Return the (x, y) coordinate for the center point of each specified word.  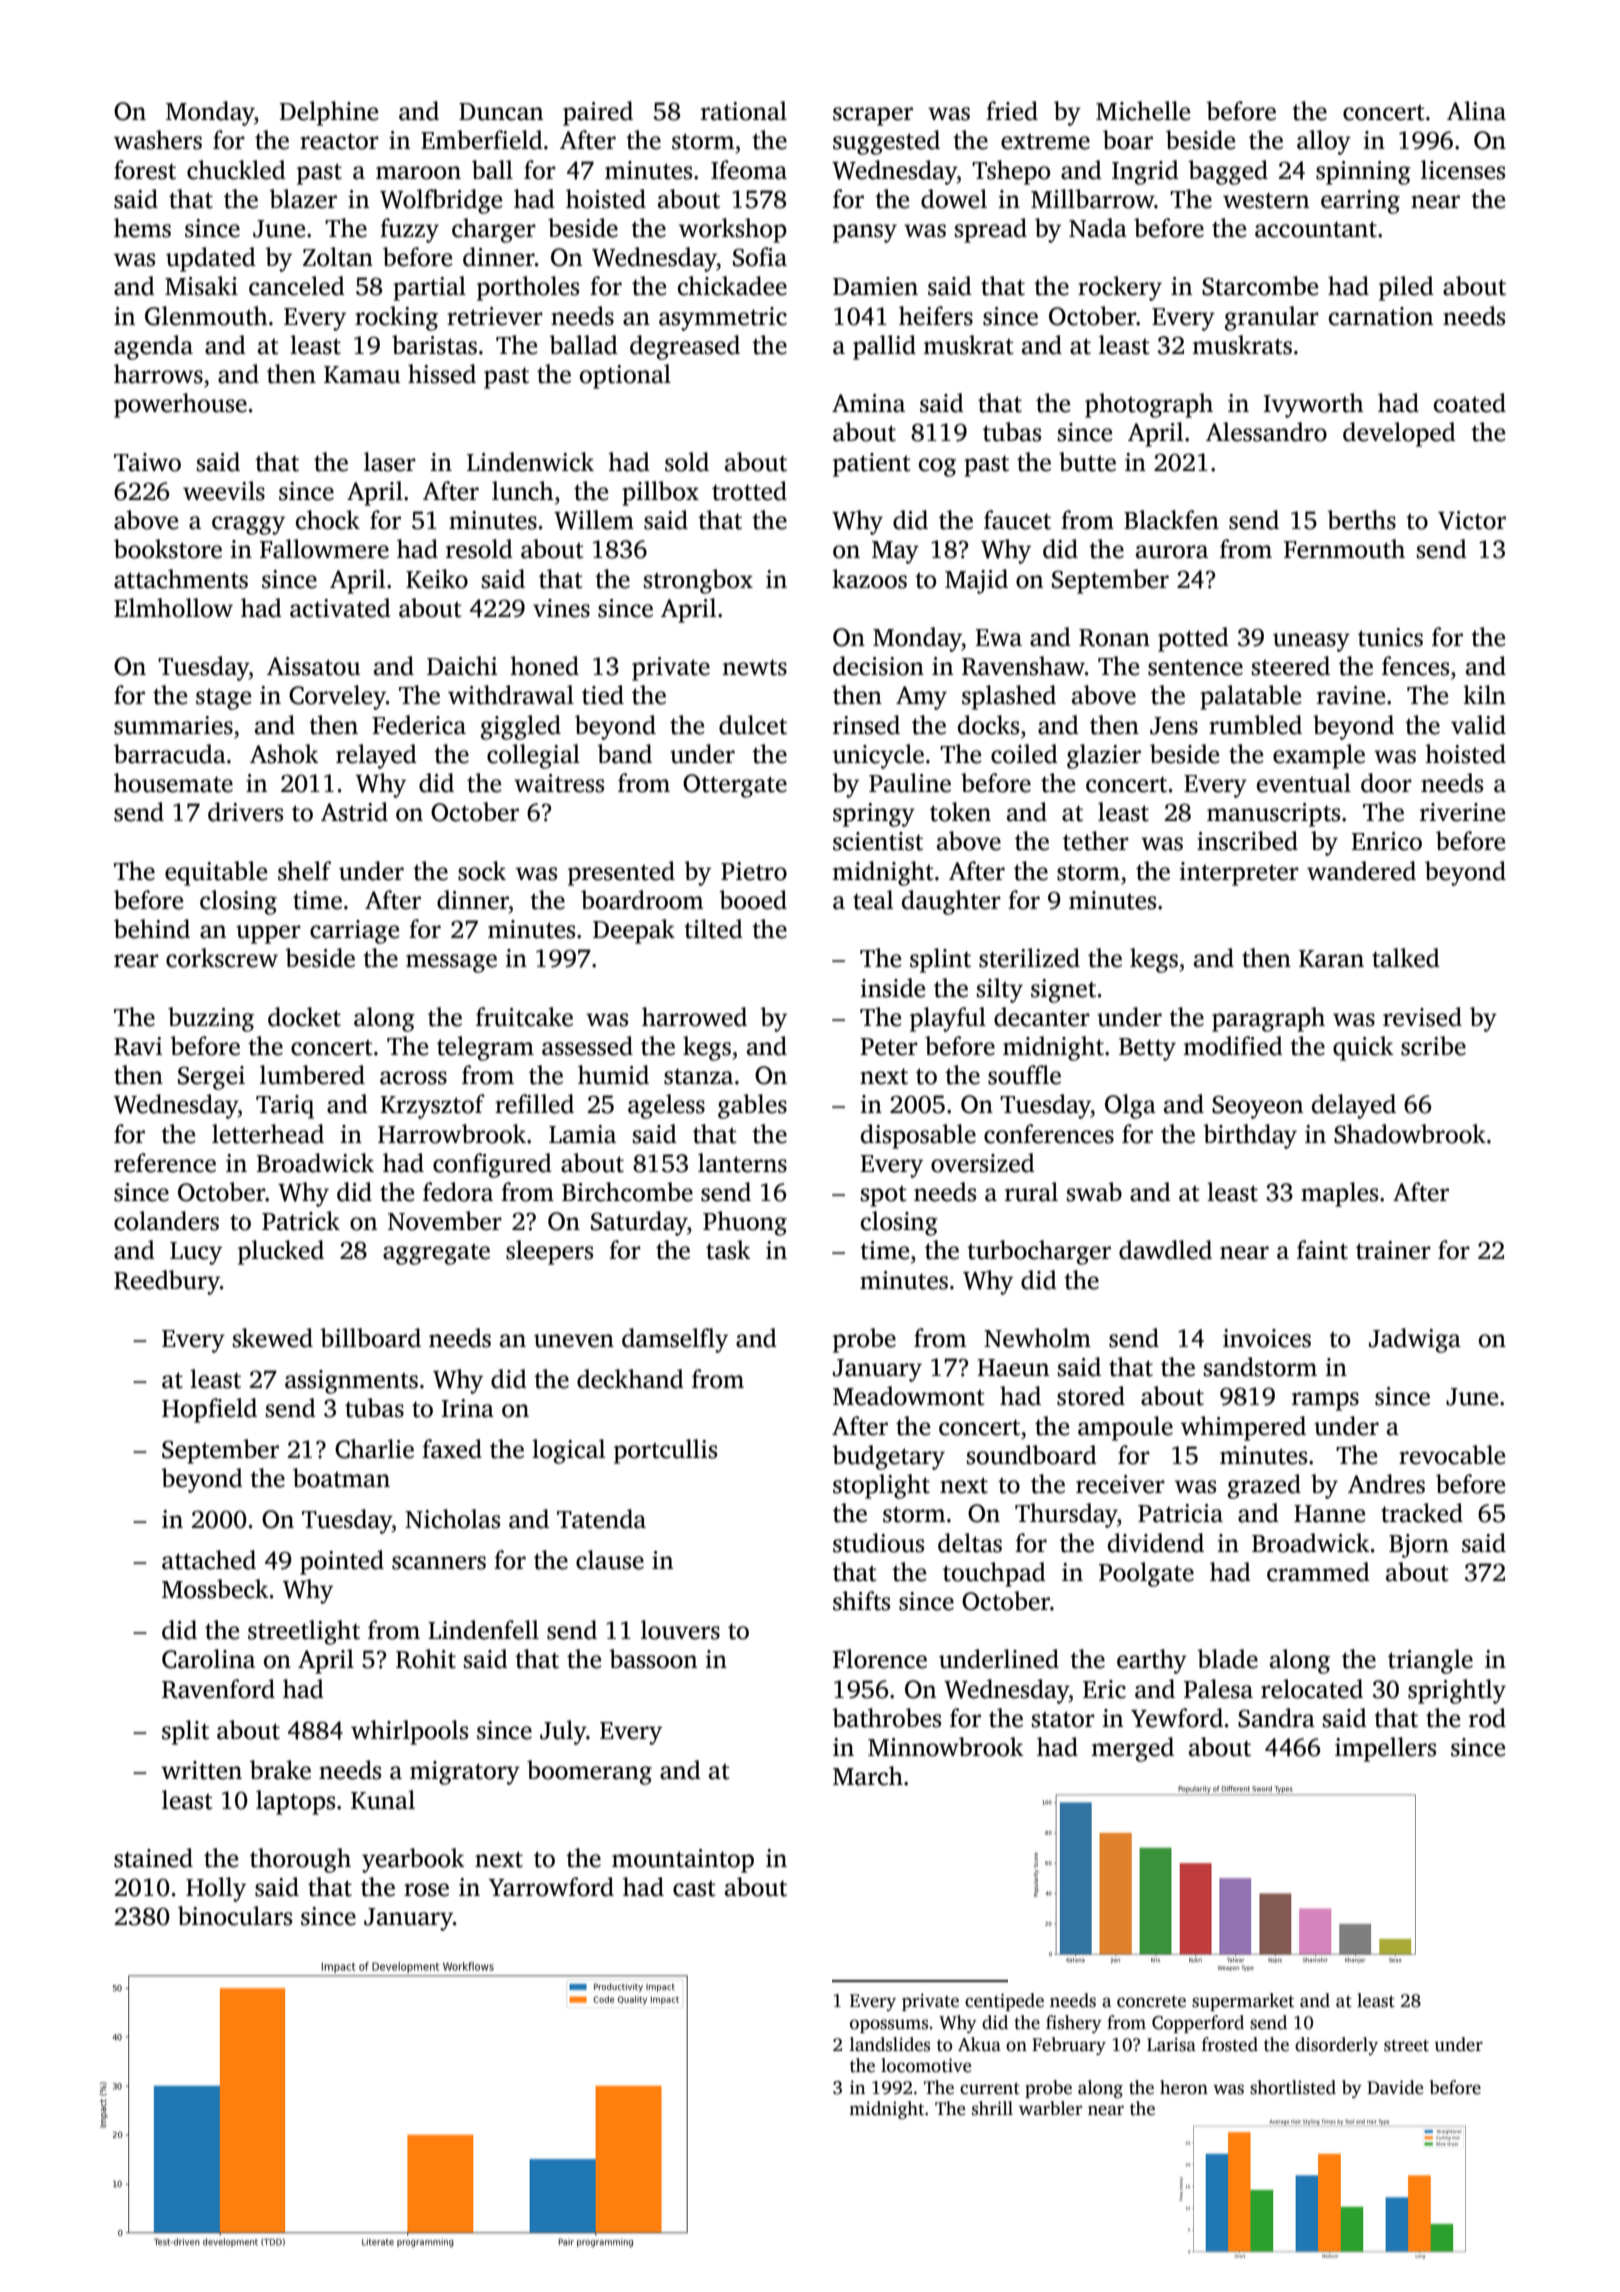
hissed (442, 374)
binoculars (235, 1916)
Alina (1476, 111)
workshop (733, 230)
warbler (1050, 2108)
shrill (992, 2108)
